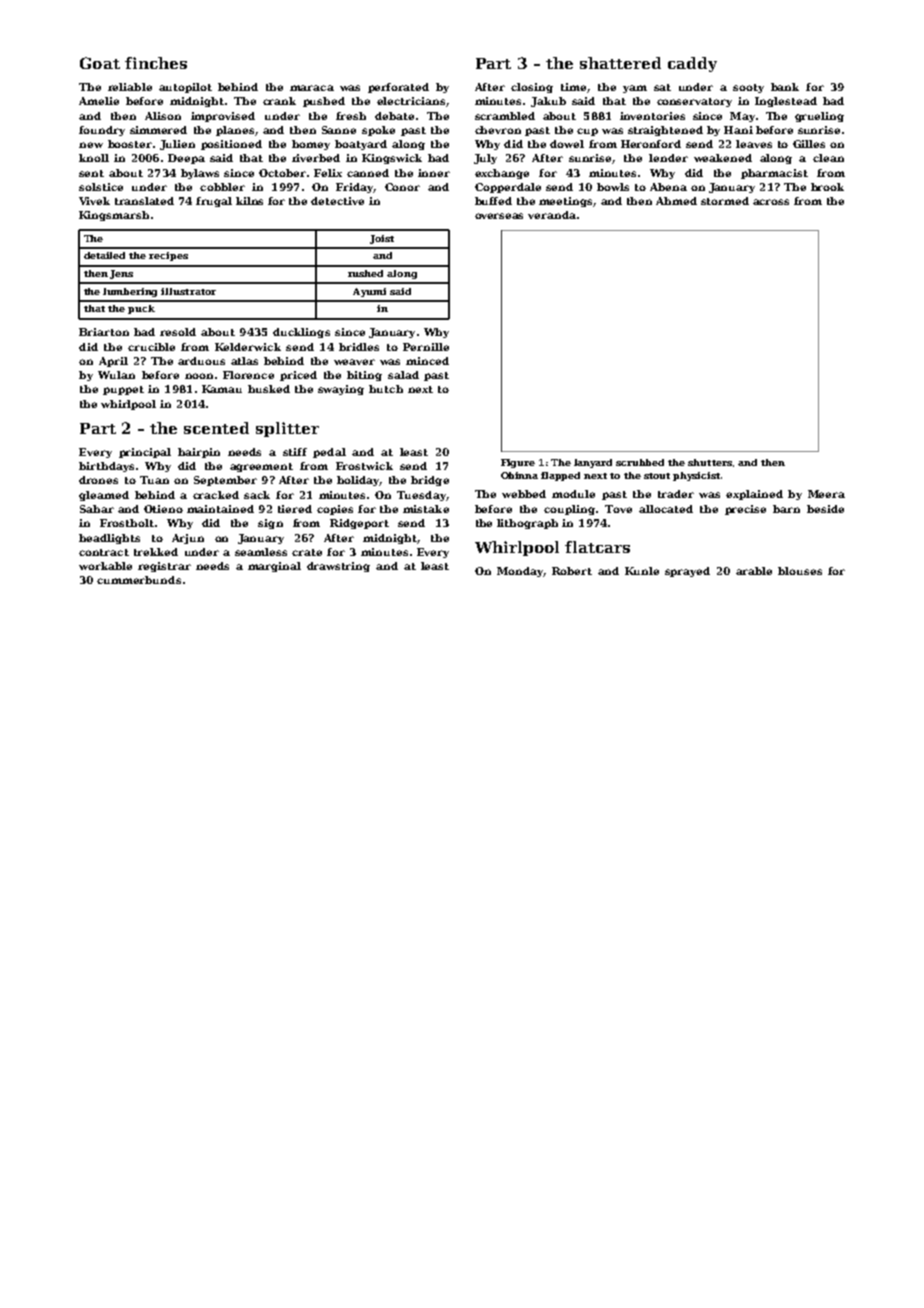 This document has height=1308, width=924. What do you see at coordinates (225, 481) in the document?
I see `September` at bounding box center [225, 481].
